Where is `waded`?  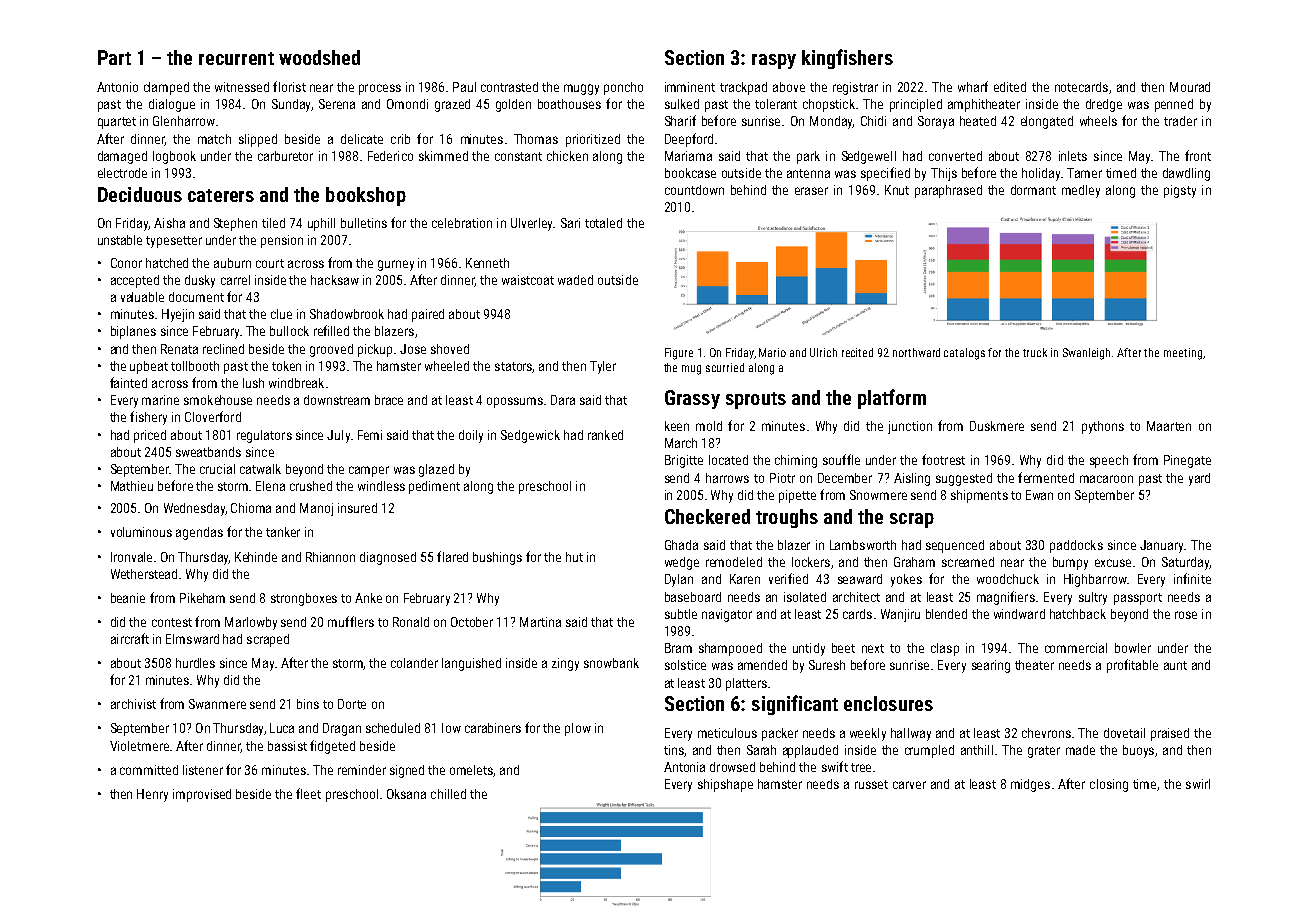 waded is located at coordinates (575, 280).
